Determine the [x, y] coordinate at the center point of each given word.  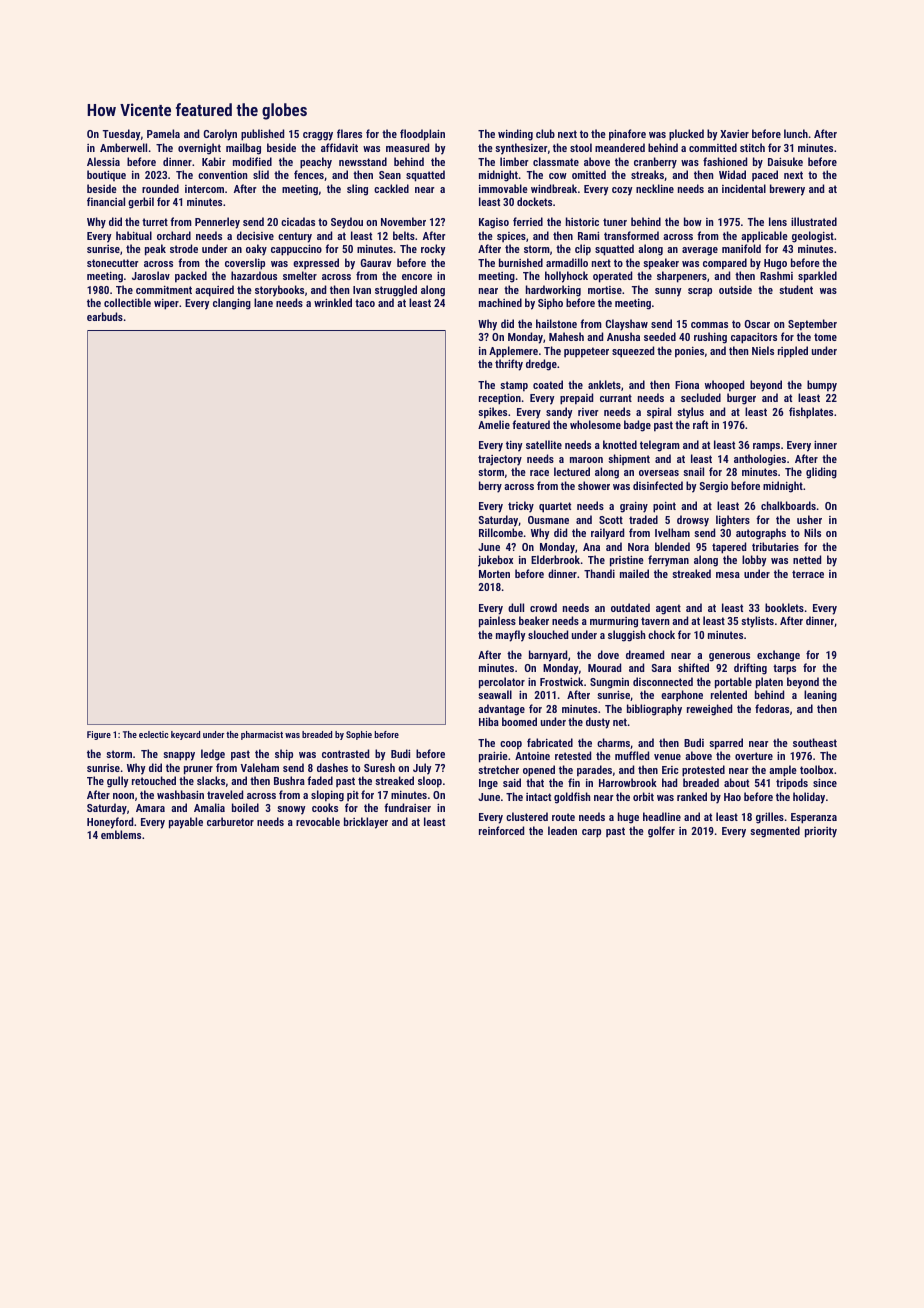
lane [263, 302]
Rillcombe [501, 532]
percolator [502, 683]
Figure [99, 735]
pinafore [627, 135]
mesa [728, 575]
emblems [121, 834]
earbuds [105, 316]
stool [581, 147]
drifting [750, 669]
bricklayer [366, 823]
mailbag [243, 149]
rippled [793, 352]
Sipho [550, 304]
